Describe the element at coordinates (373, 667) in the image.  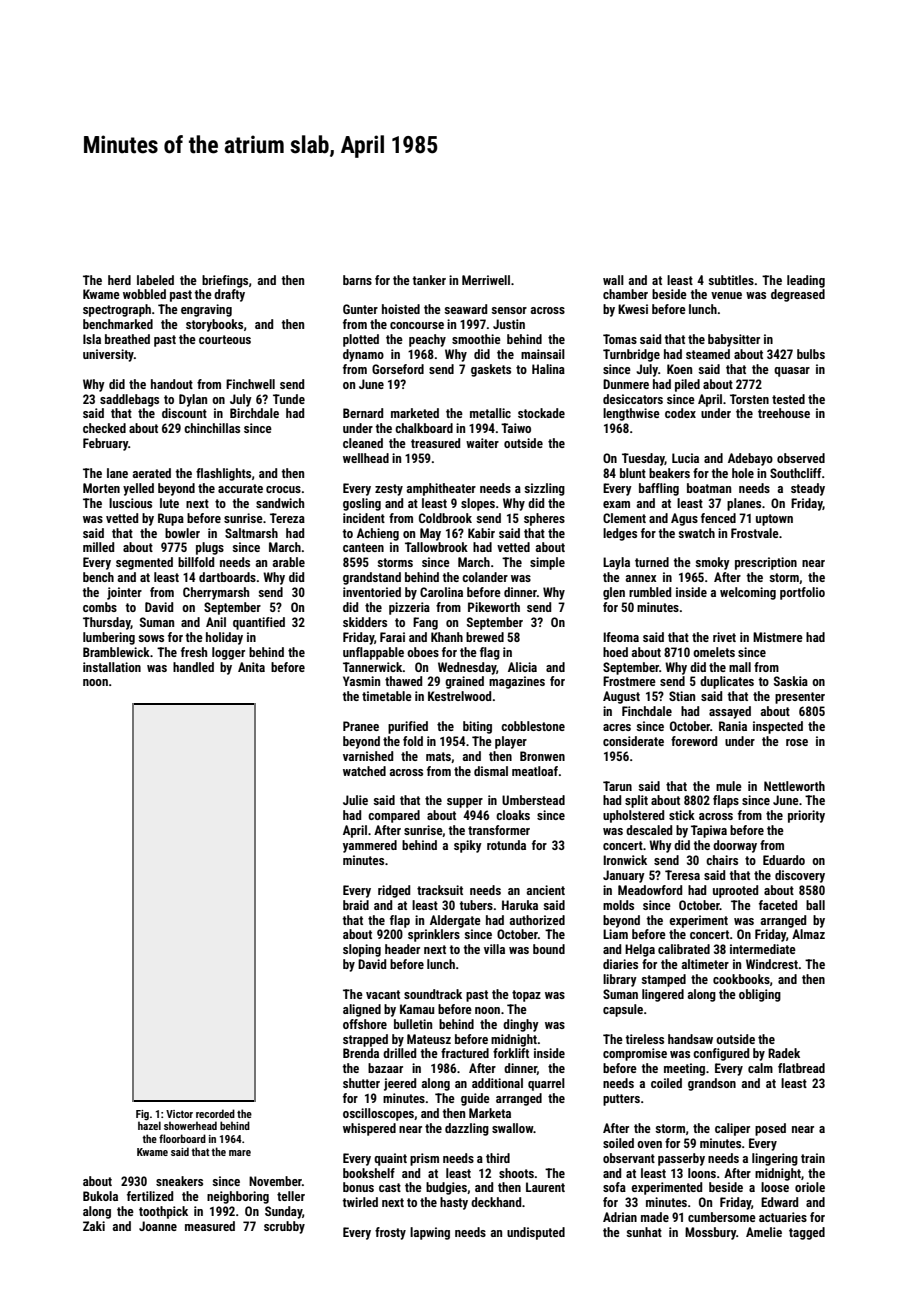
I see `Tannerwick` at that location.
